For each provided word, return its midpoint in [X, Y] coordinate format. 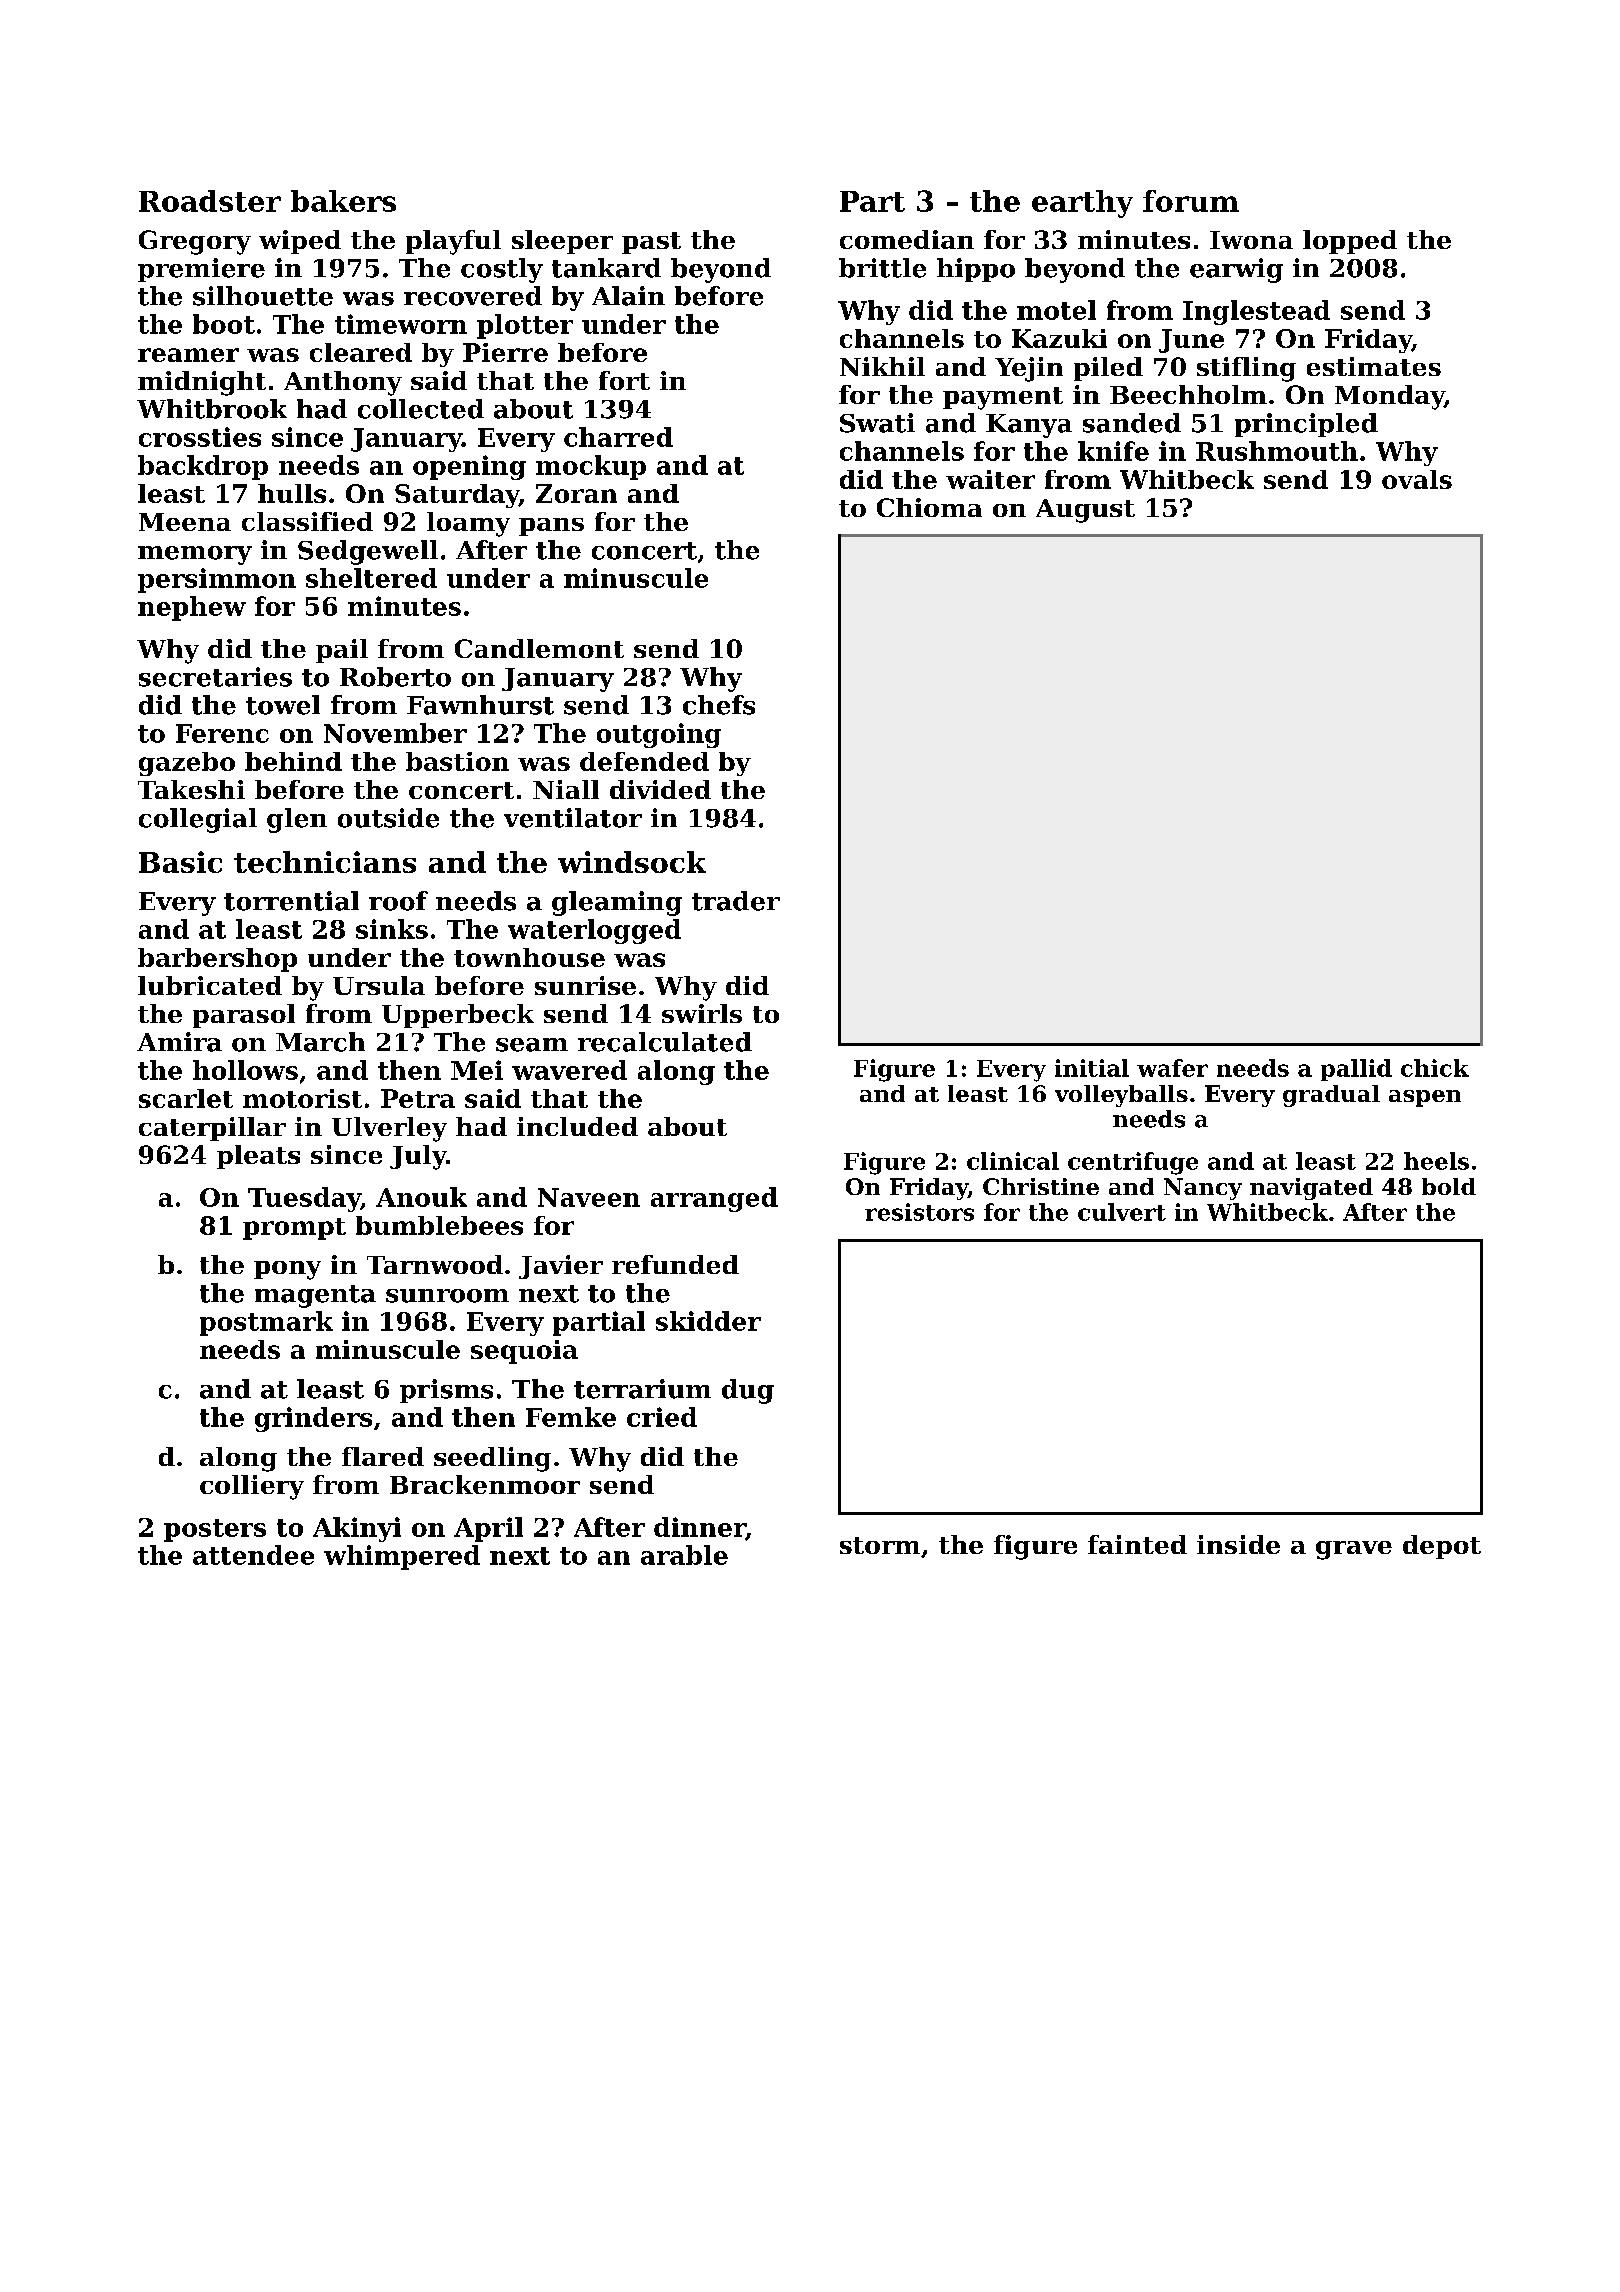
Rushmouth [1277, 451]
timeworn [401, 324]
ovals [1417, 479]
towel [283, 705]
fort [624, 380]
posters [215, 1530]
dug [748, 1391]
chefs [719, 705]
